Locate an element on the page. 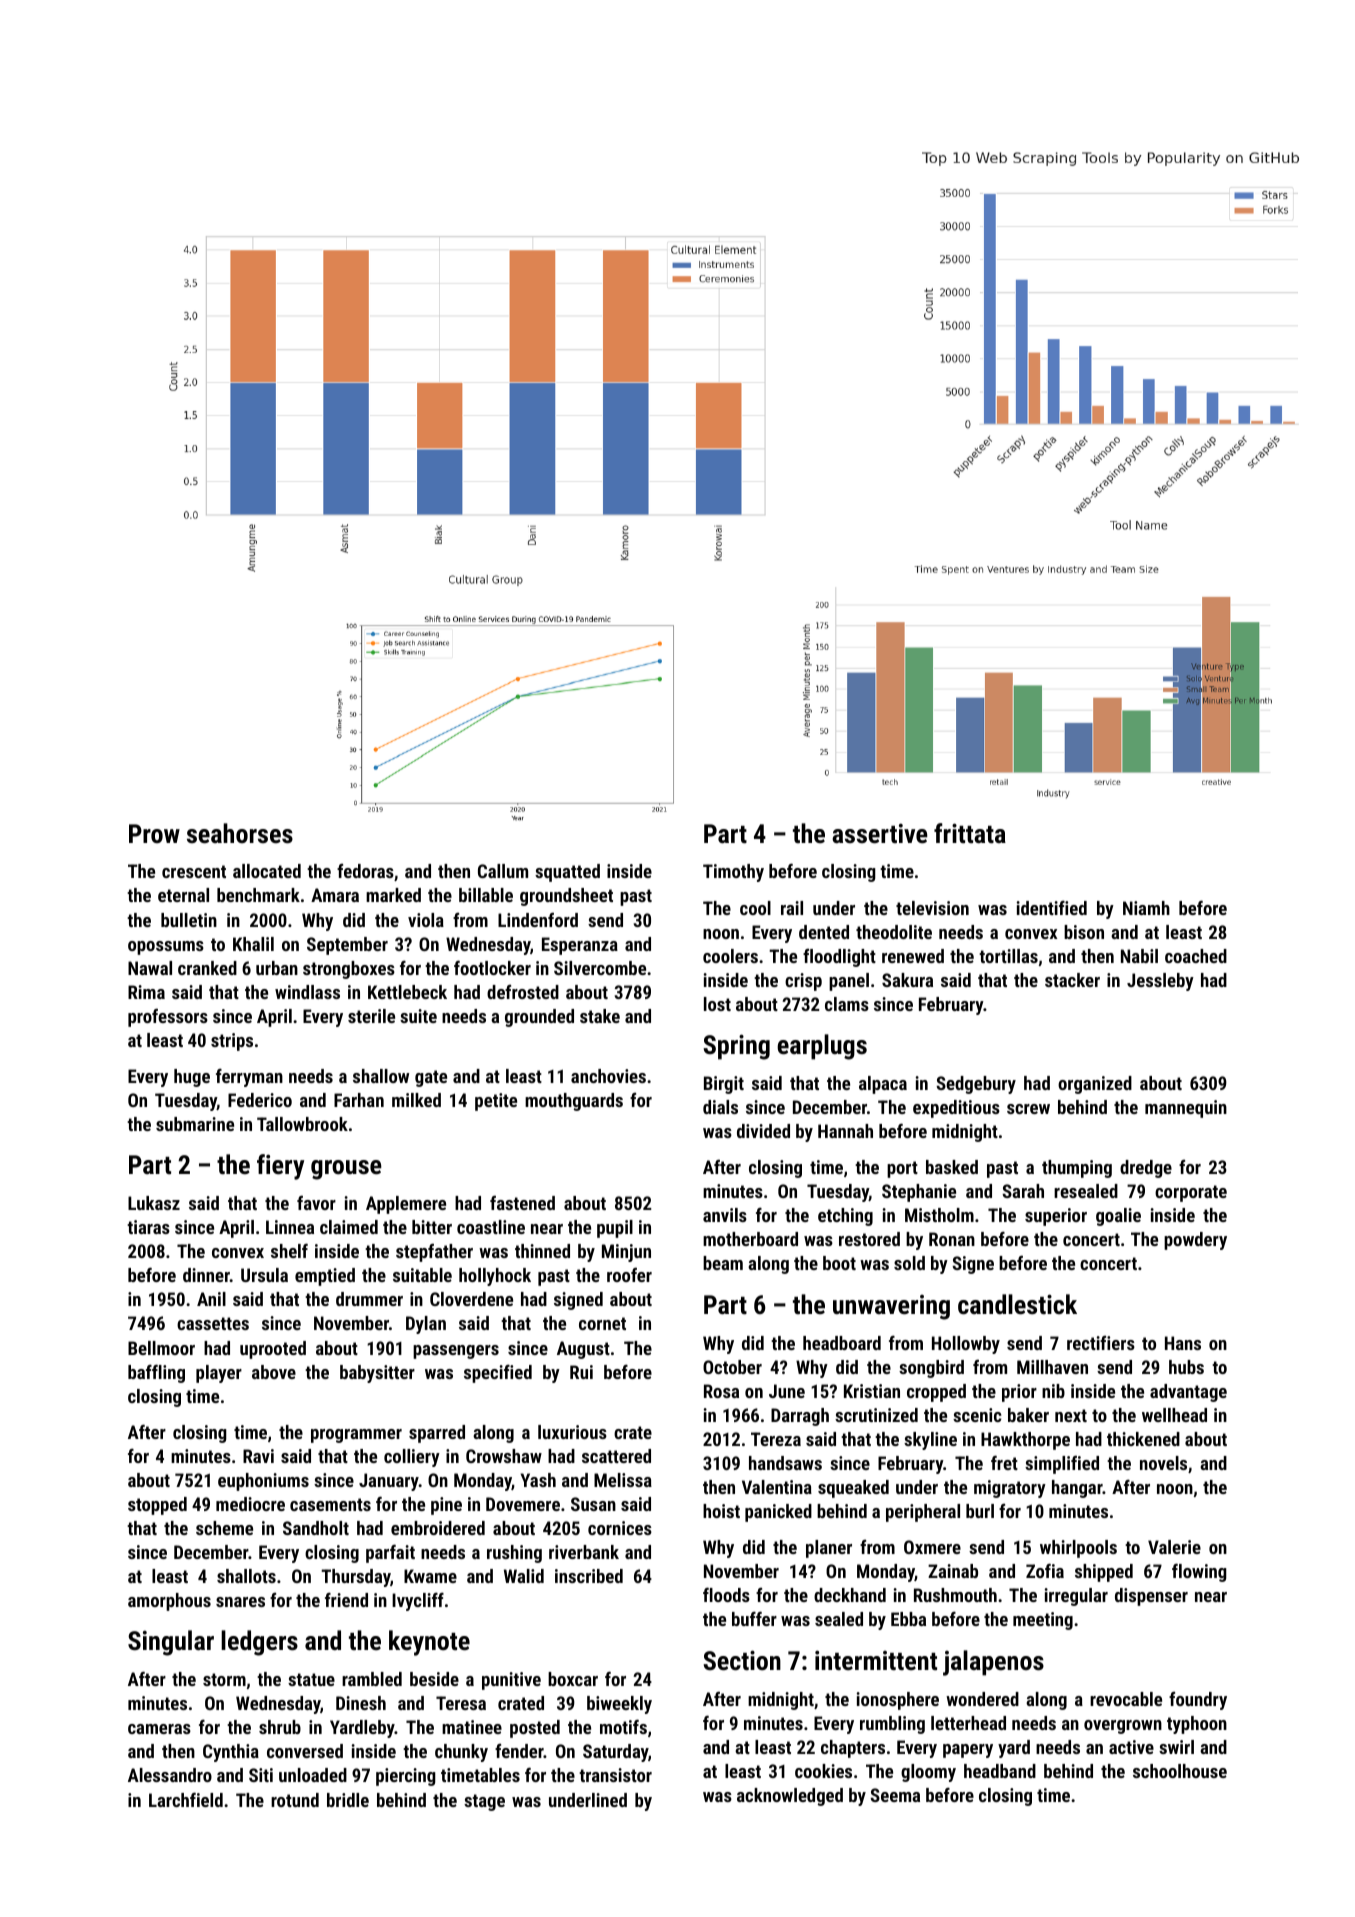 This document has height=1917, width=1355. assertive is located at coordinates (880, 833).
